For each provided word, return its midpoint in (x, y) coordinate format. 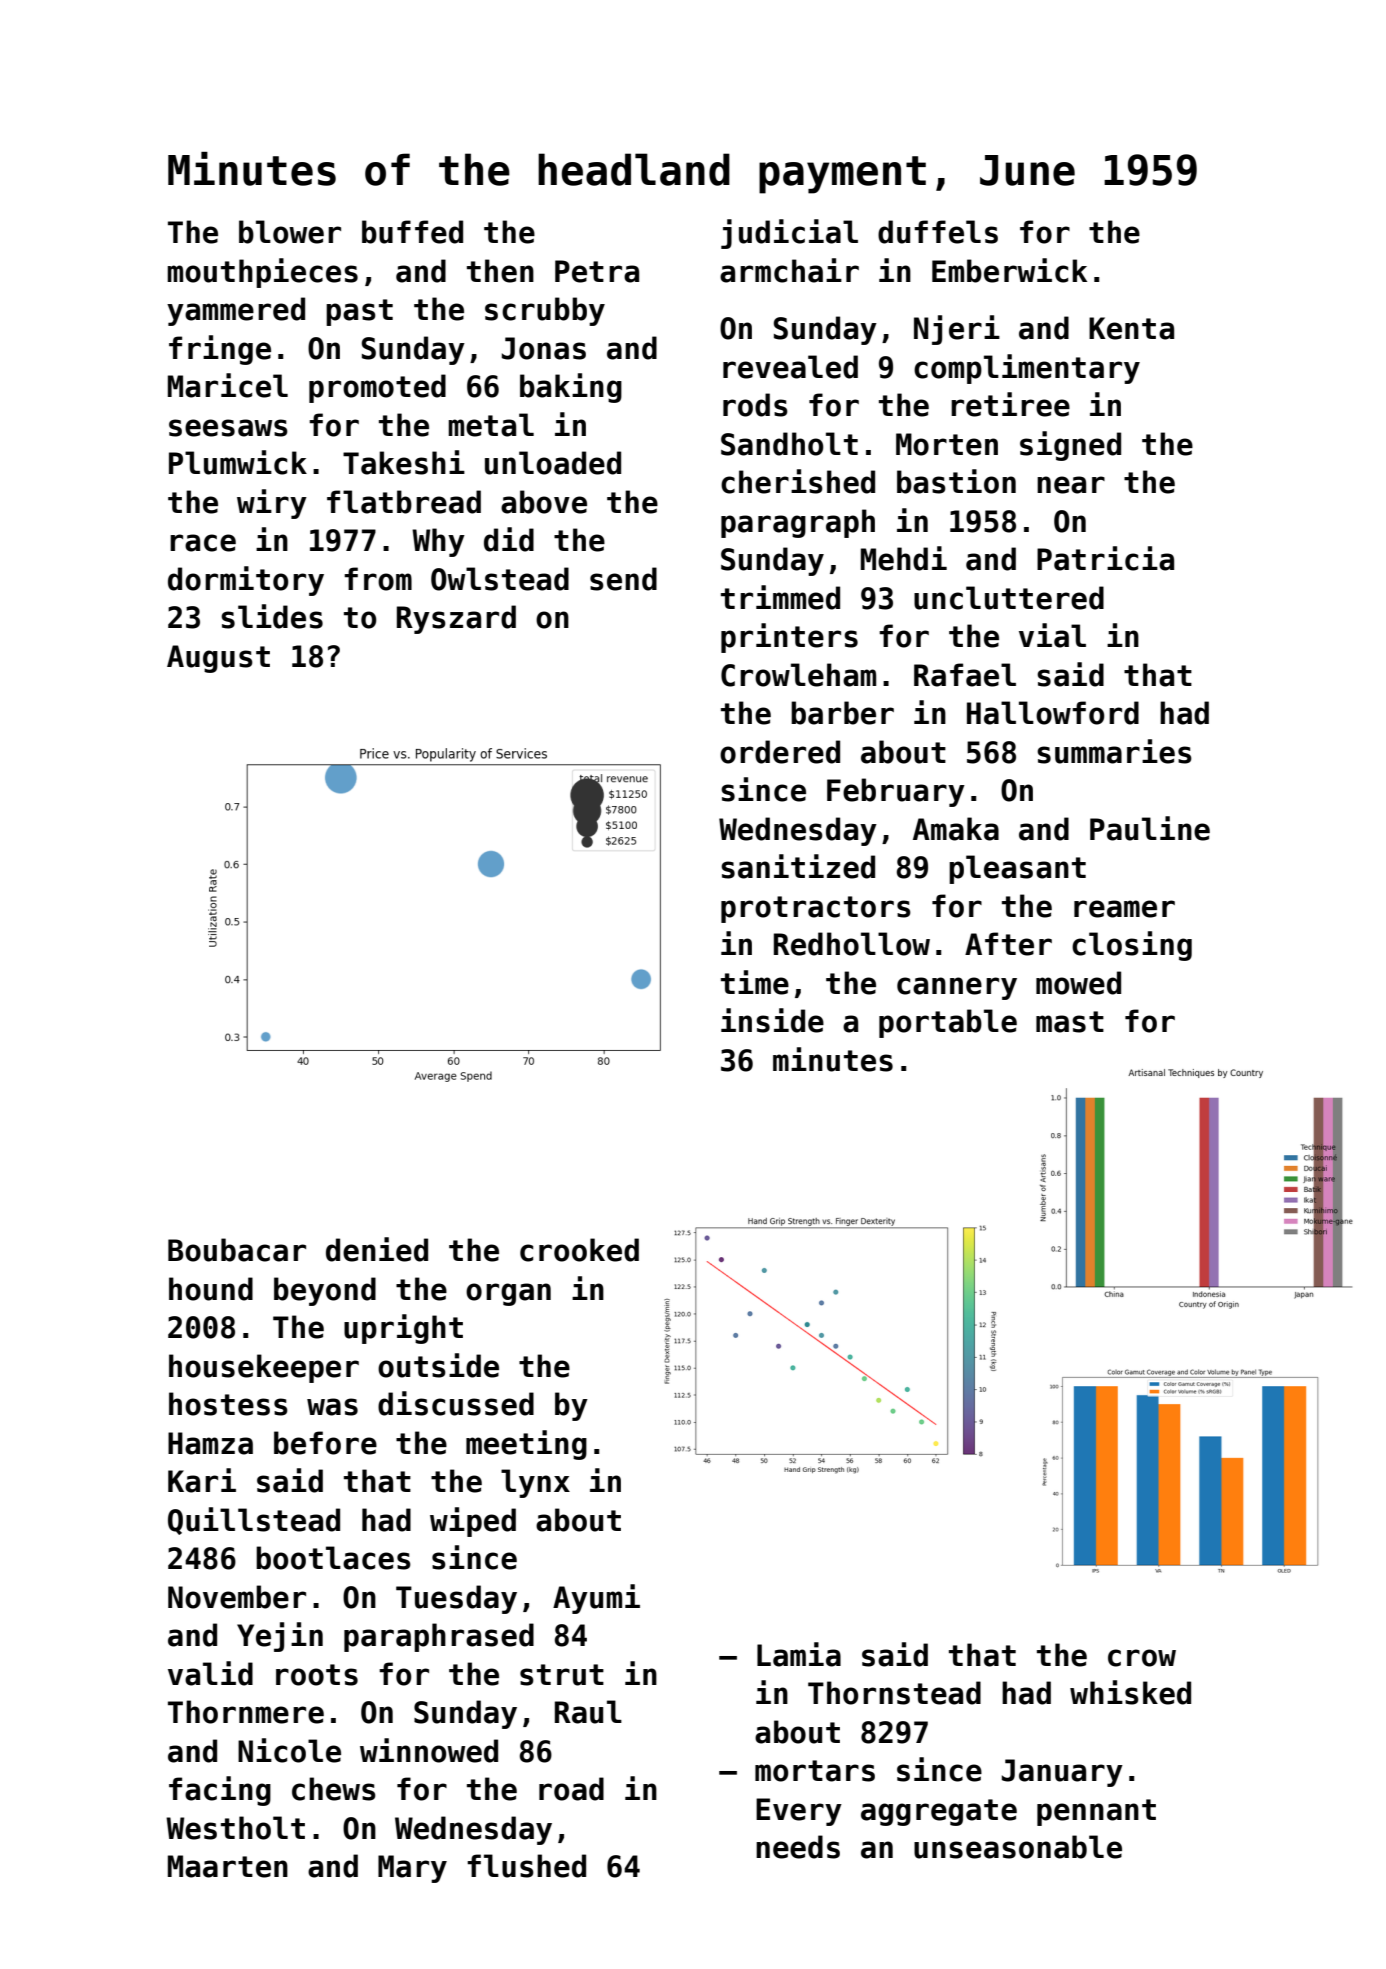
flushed (526, 1866)
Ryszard (456, 619)
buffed (412, 232)
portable (948, 1023)
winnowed (429, 1750)
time (755, 982)
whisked (1130, 1692)
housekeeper (264, 1368)
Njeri (957, 330)
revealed (790, 367)
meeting (526, 1445)
